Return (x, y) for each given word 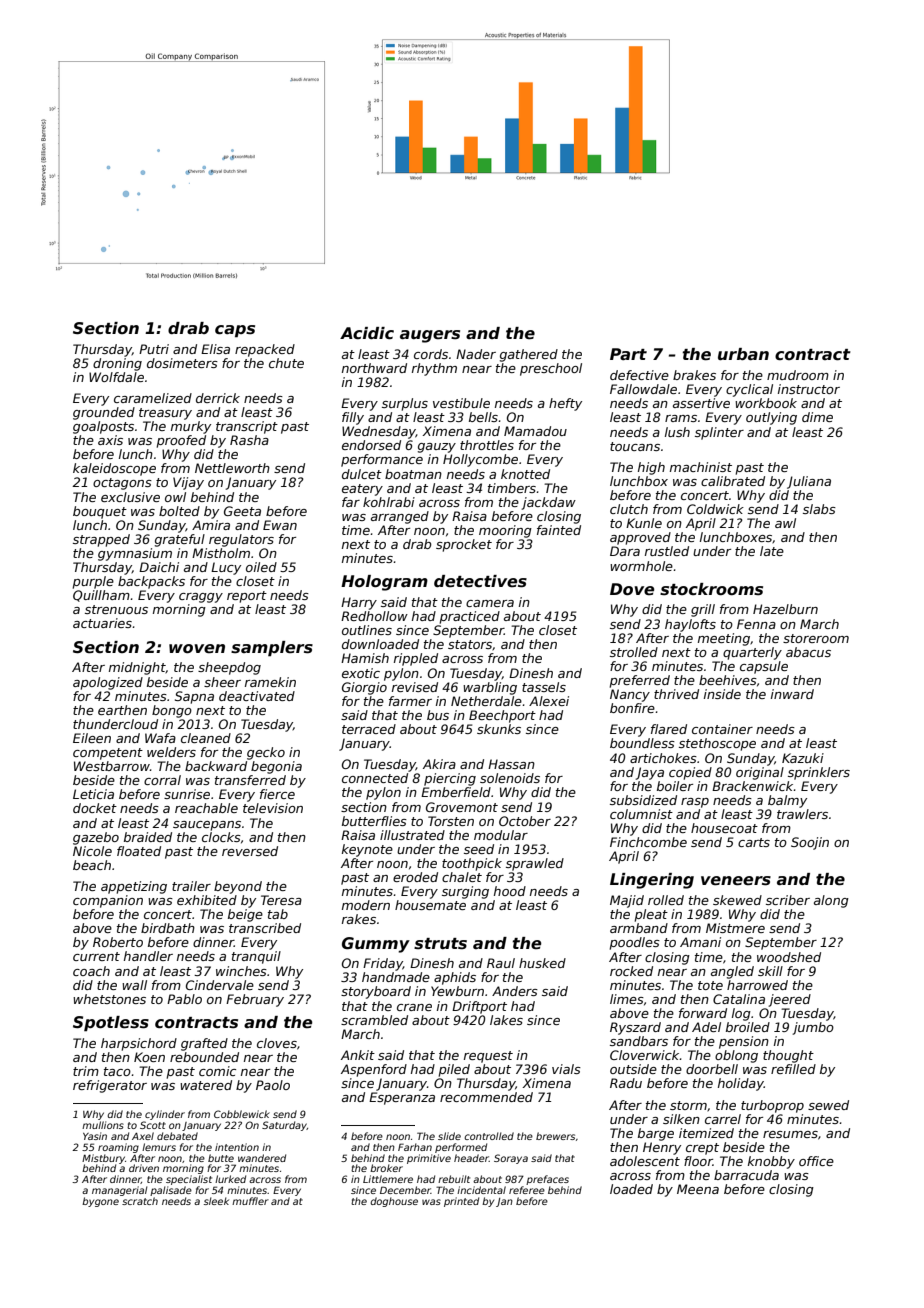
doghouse (394, 1202)
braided (148, 837)
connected (375, 778)
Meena (698, 1189)
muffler (250, 1201)
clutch (629, 509)
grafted (204, 1044)
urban (743, 354)
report (247, 597)
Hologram (384, 583)
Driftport (479, 1007)
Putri (154, 349)
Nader (476, 354)
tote (710, 985)
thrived (676, 694)
